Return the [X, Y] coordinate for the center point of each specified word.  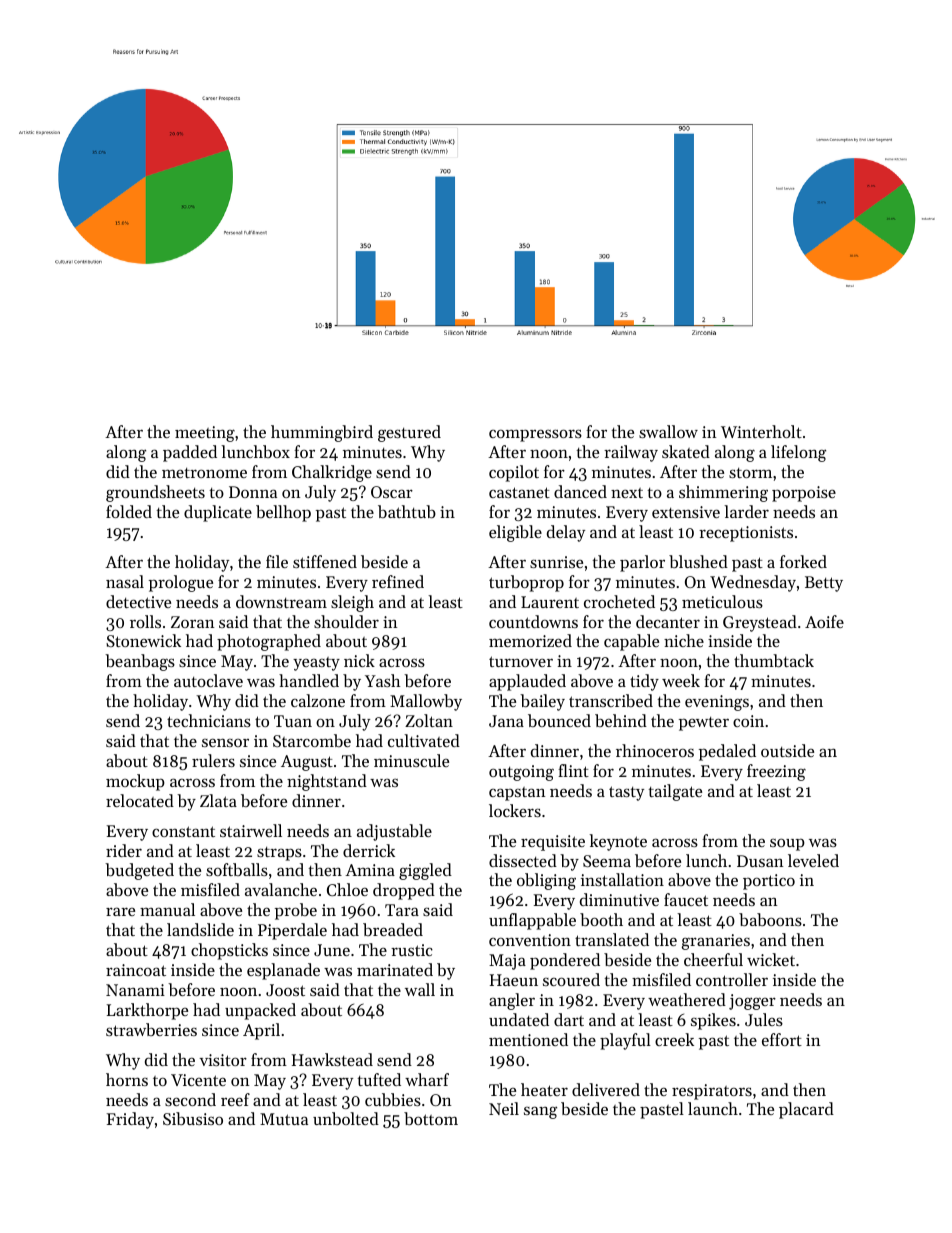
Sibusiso [193, 1118]
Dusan [760, 861]
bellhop [283, 513]
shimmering [723, 493]
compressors [535, 435]
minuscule [411, 760]
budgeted [139, 871]
